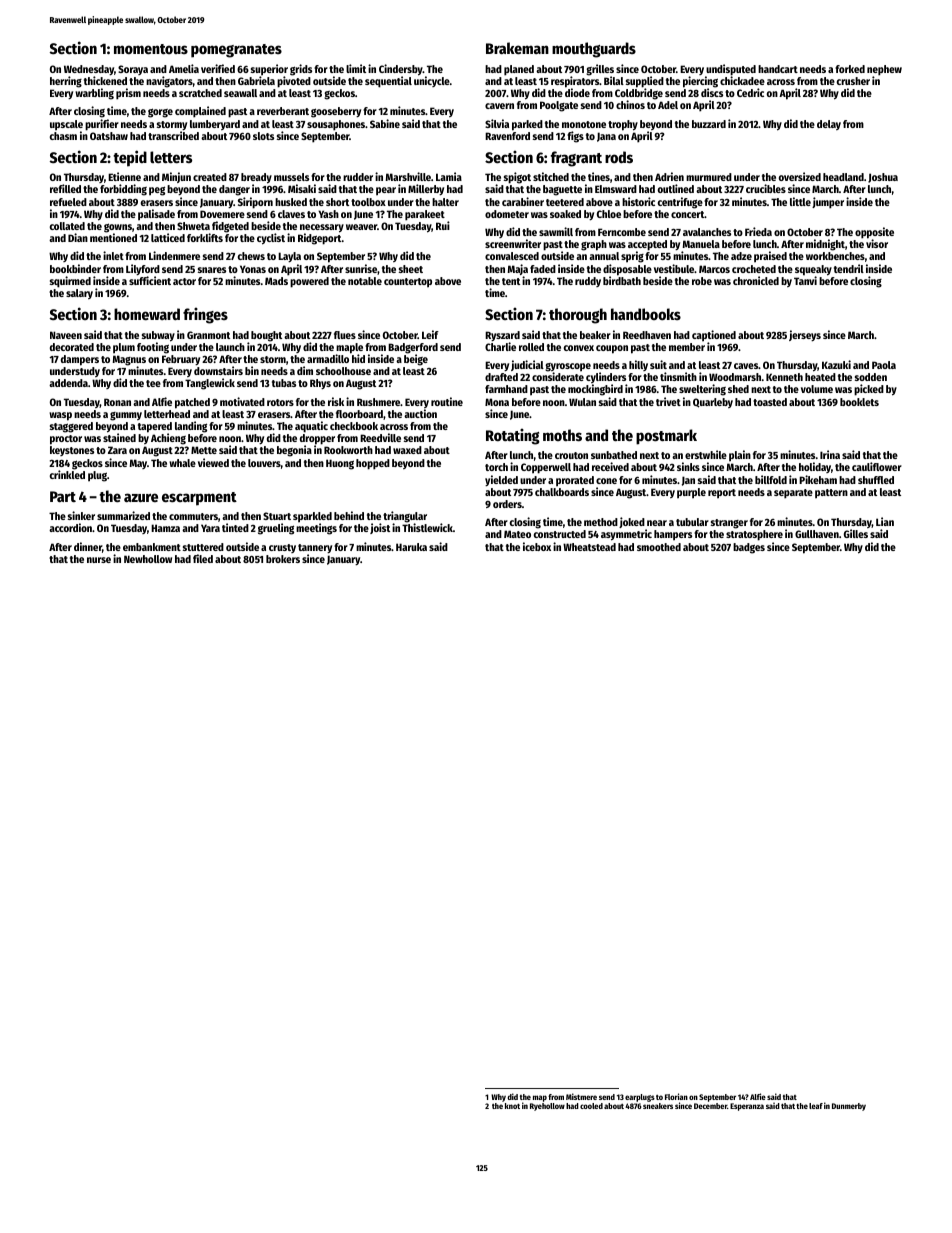 The image size is (952, 1233). I want to click on knot, so click(512, 1106).
